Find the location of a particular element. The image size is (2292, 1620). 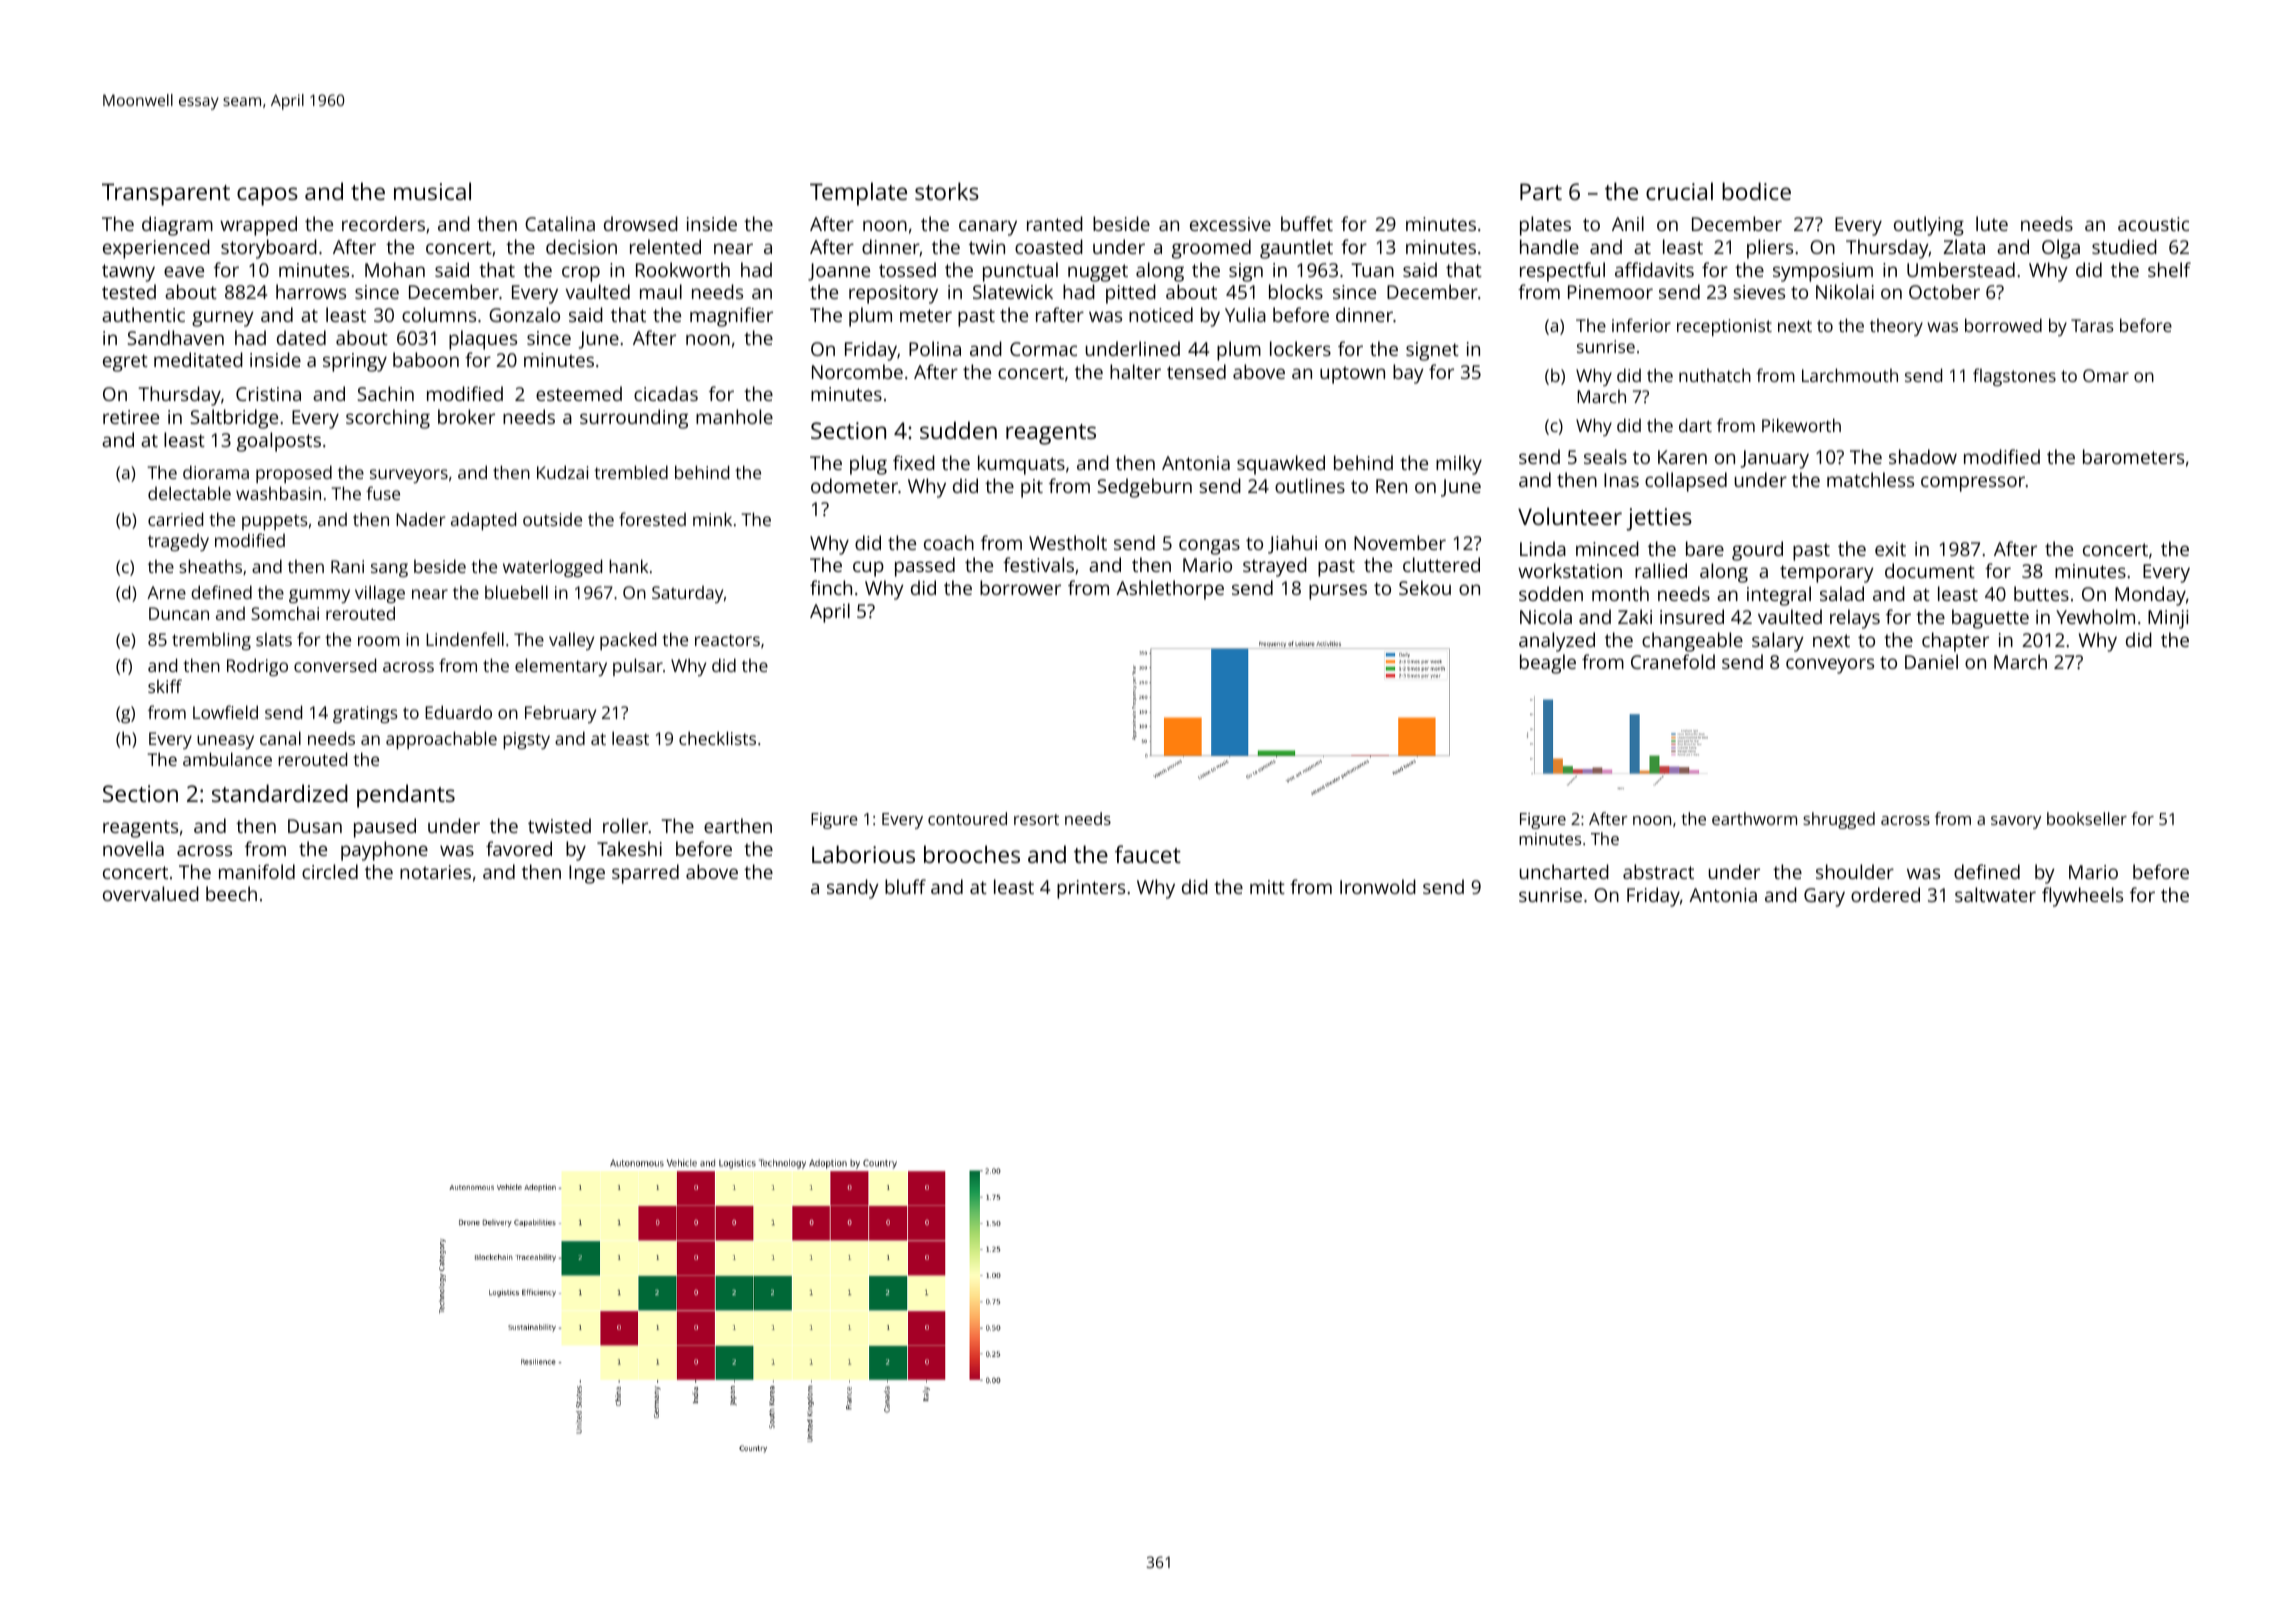

buttes is located at coordinates (2041, 593).
